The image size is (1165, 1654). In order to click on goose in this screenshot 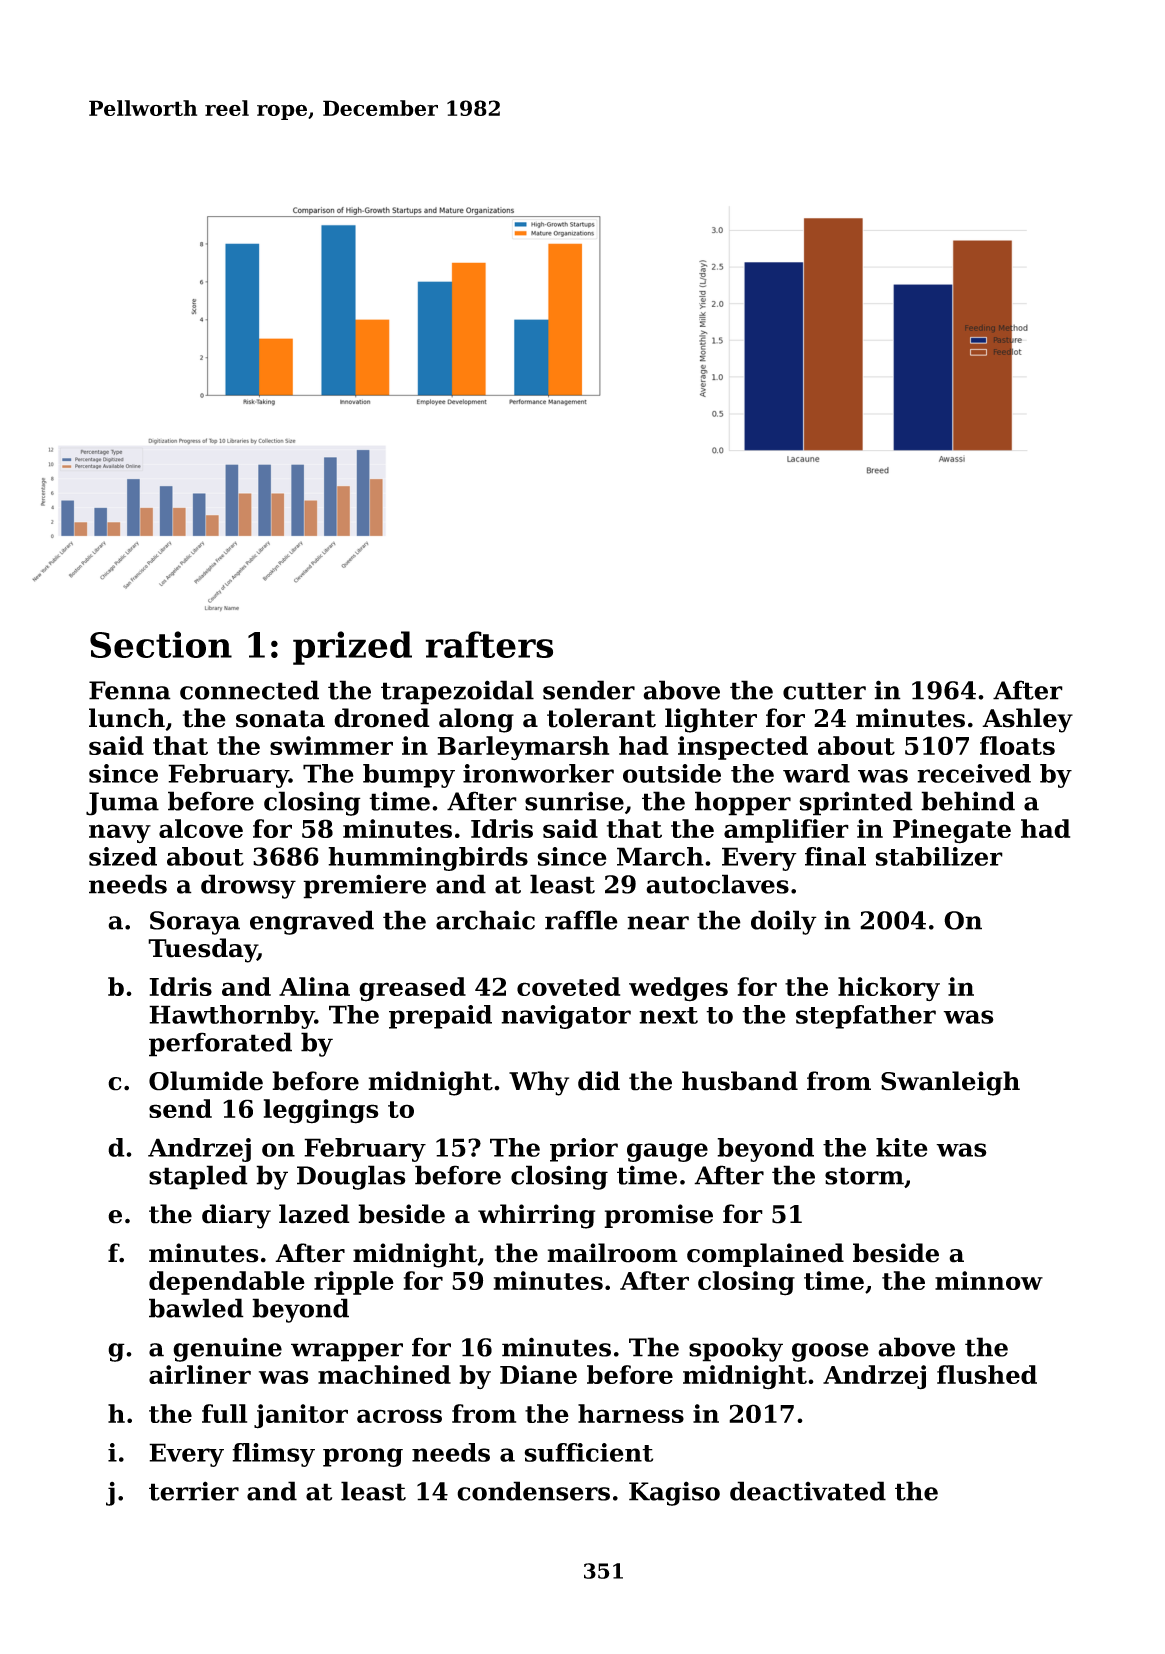, I will do `click(830, 1352)`.
